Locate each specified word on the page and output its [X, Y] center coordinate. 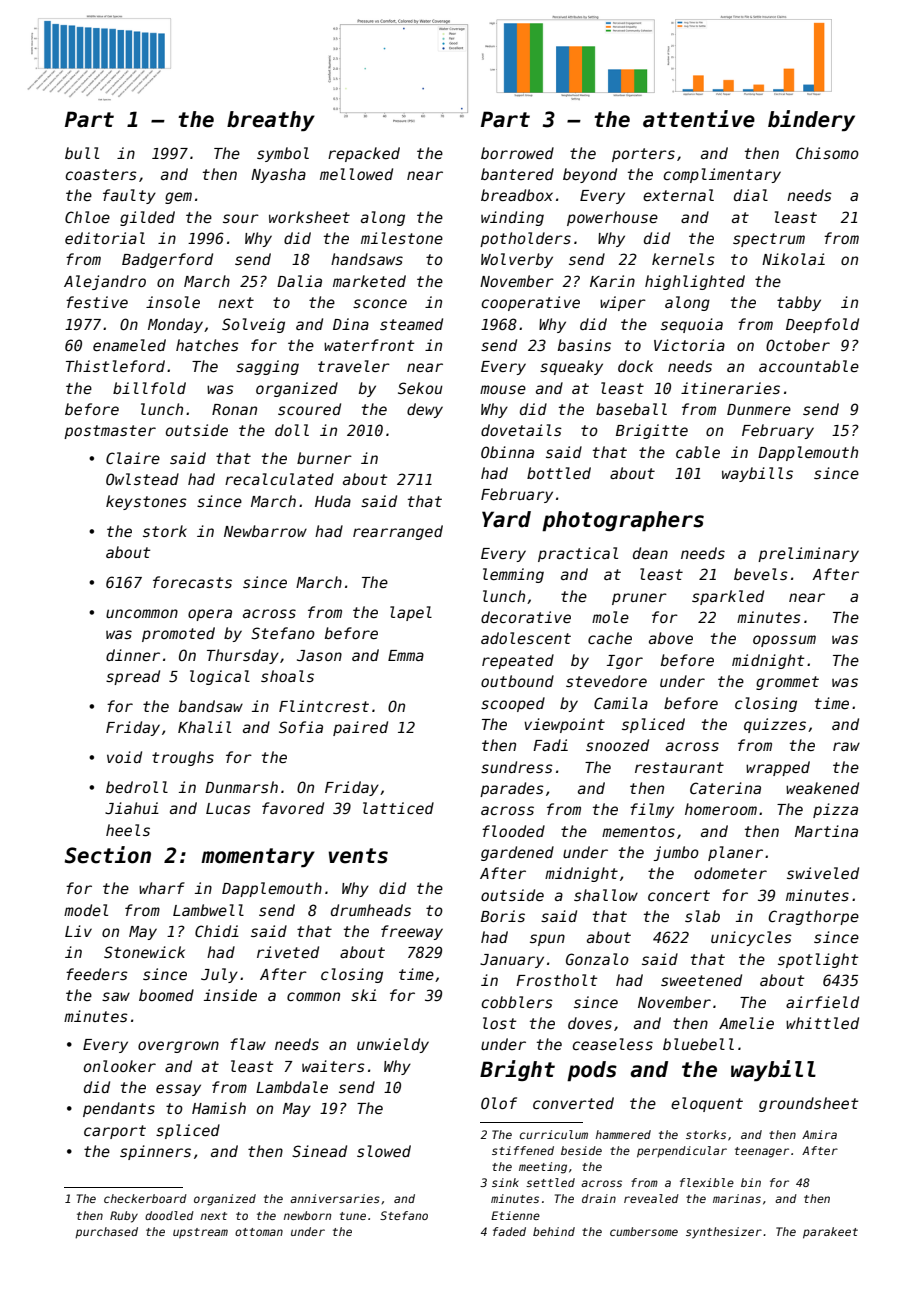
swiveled [823, 873]
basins [584, 345]
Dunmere [759, 409]
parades [512, 789]
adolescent [526, 638]
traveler [354, 366]
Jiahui [132, 808]
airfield [822, 1002]
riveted [288, 952]
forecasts [192, 582]
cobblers [517, 1002]
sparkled [728, 597]
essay [178, 1090]
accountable [809, 366]
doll [292, 430]
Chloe [87, 217]
